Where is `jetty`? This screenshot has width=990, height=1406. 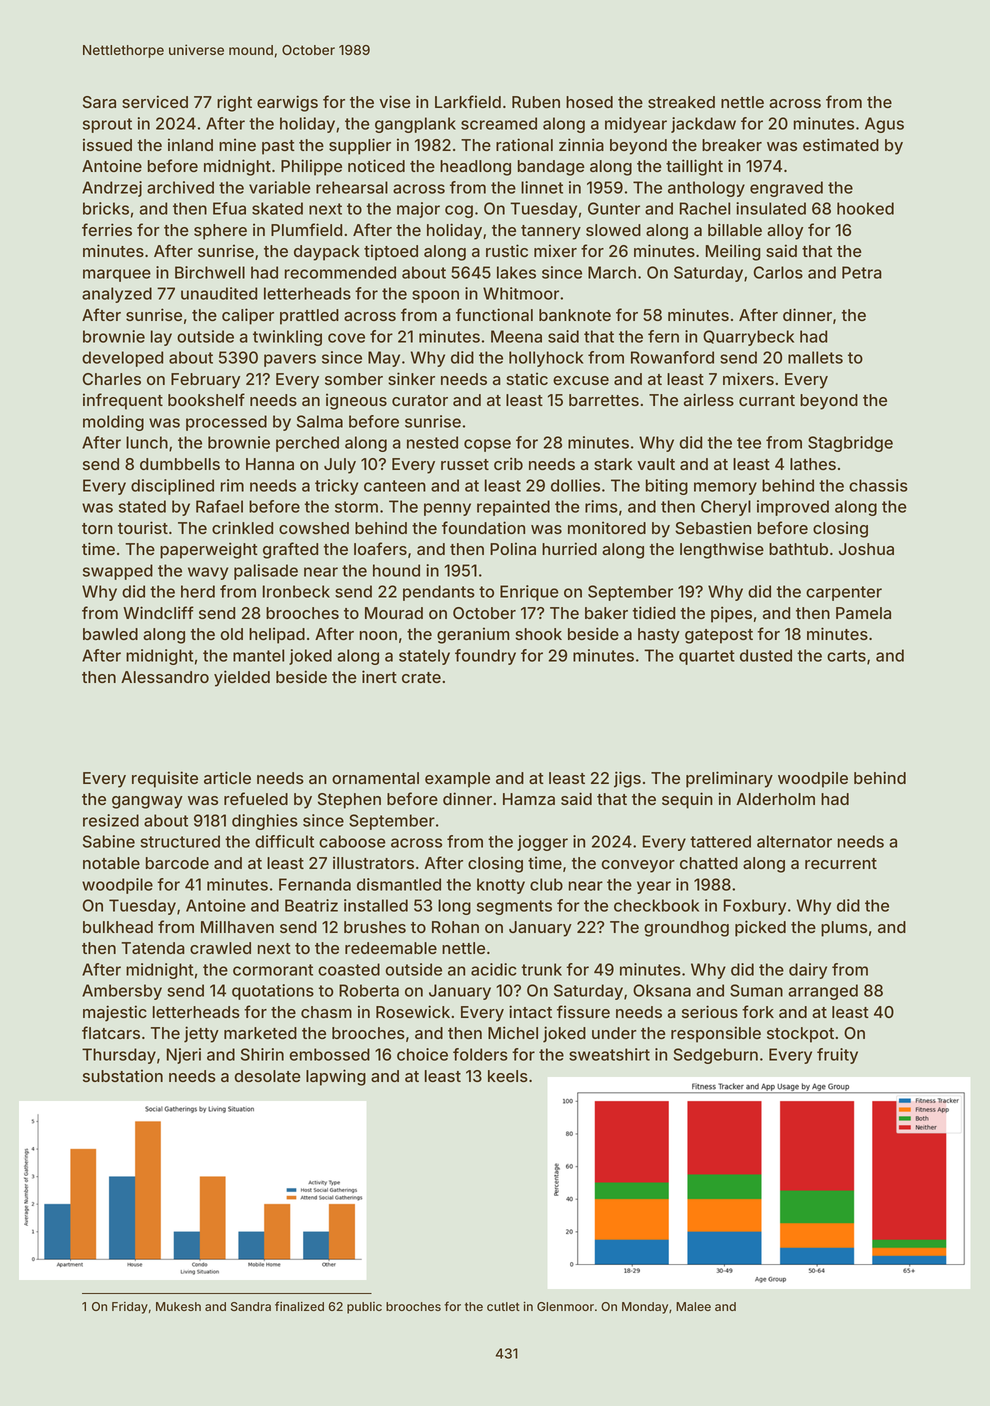 jetty is located at coordinates (201, 1034).
